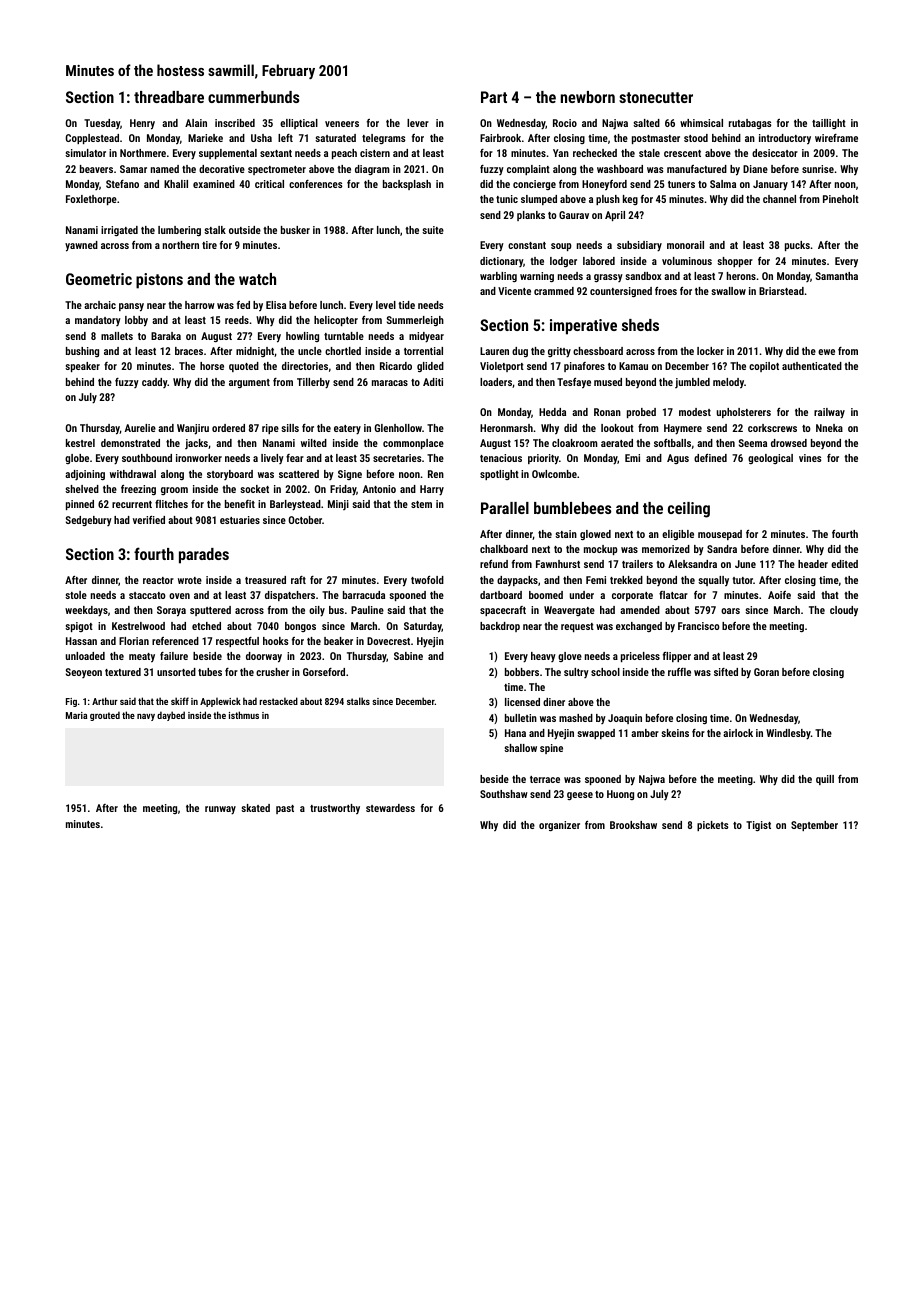 The height and width of the screenshot is (1308, 924). Describe the element at coordinates (531, 216) in the screenshot. I see `planks` at that location.
